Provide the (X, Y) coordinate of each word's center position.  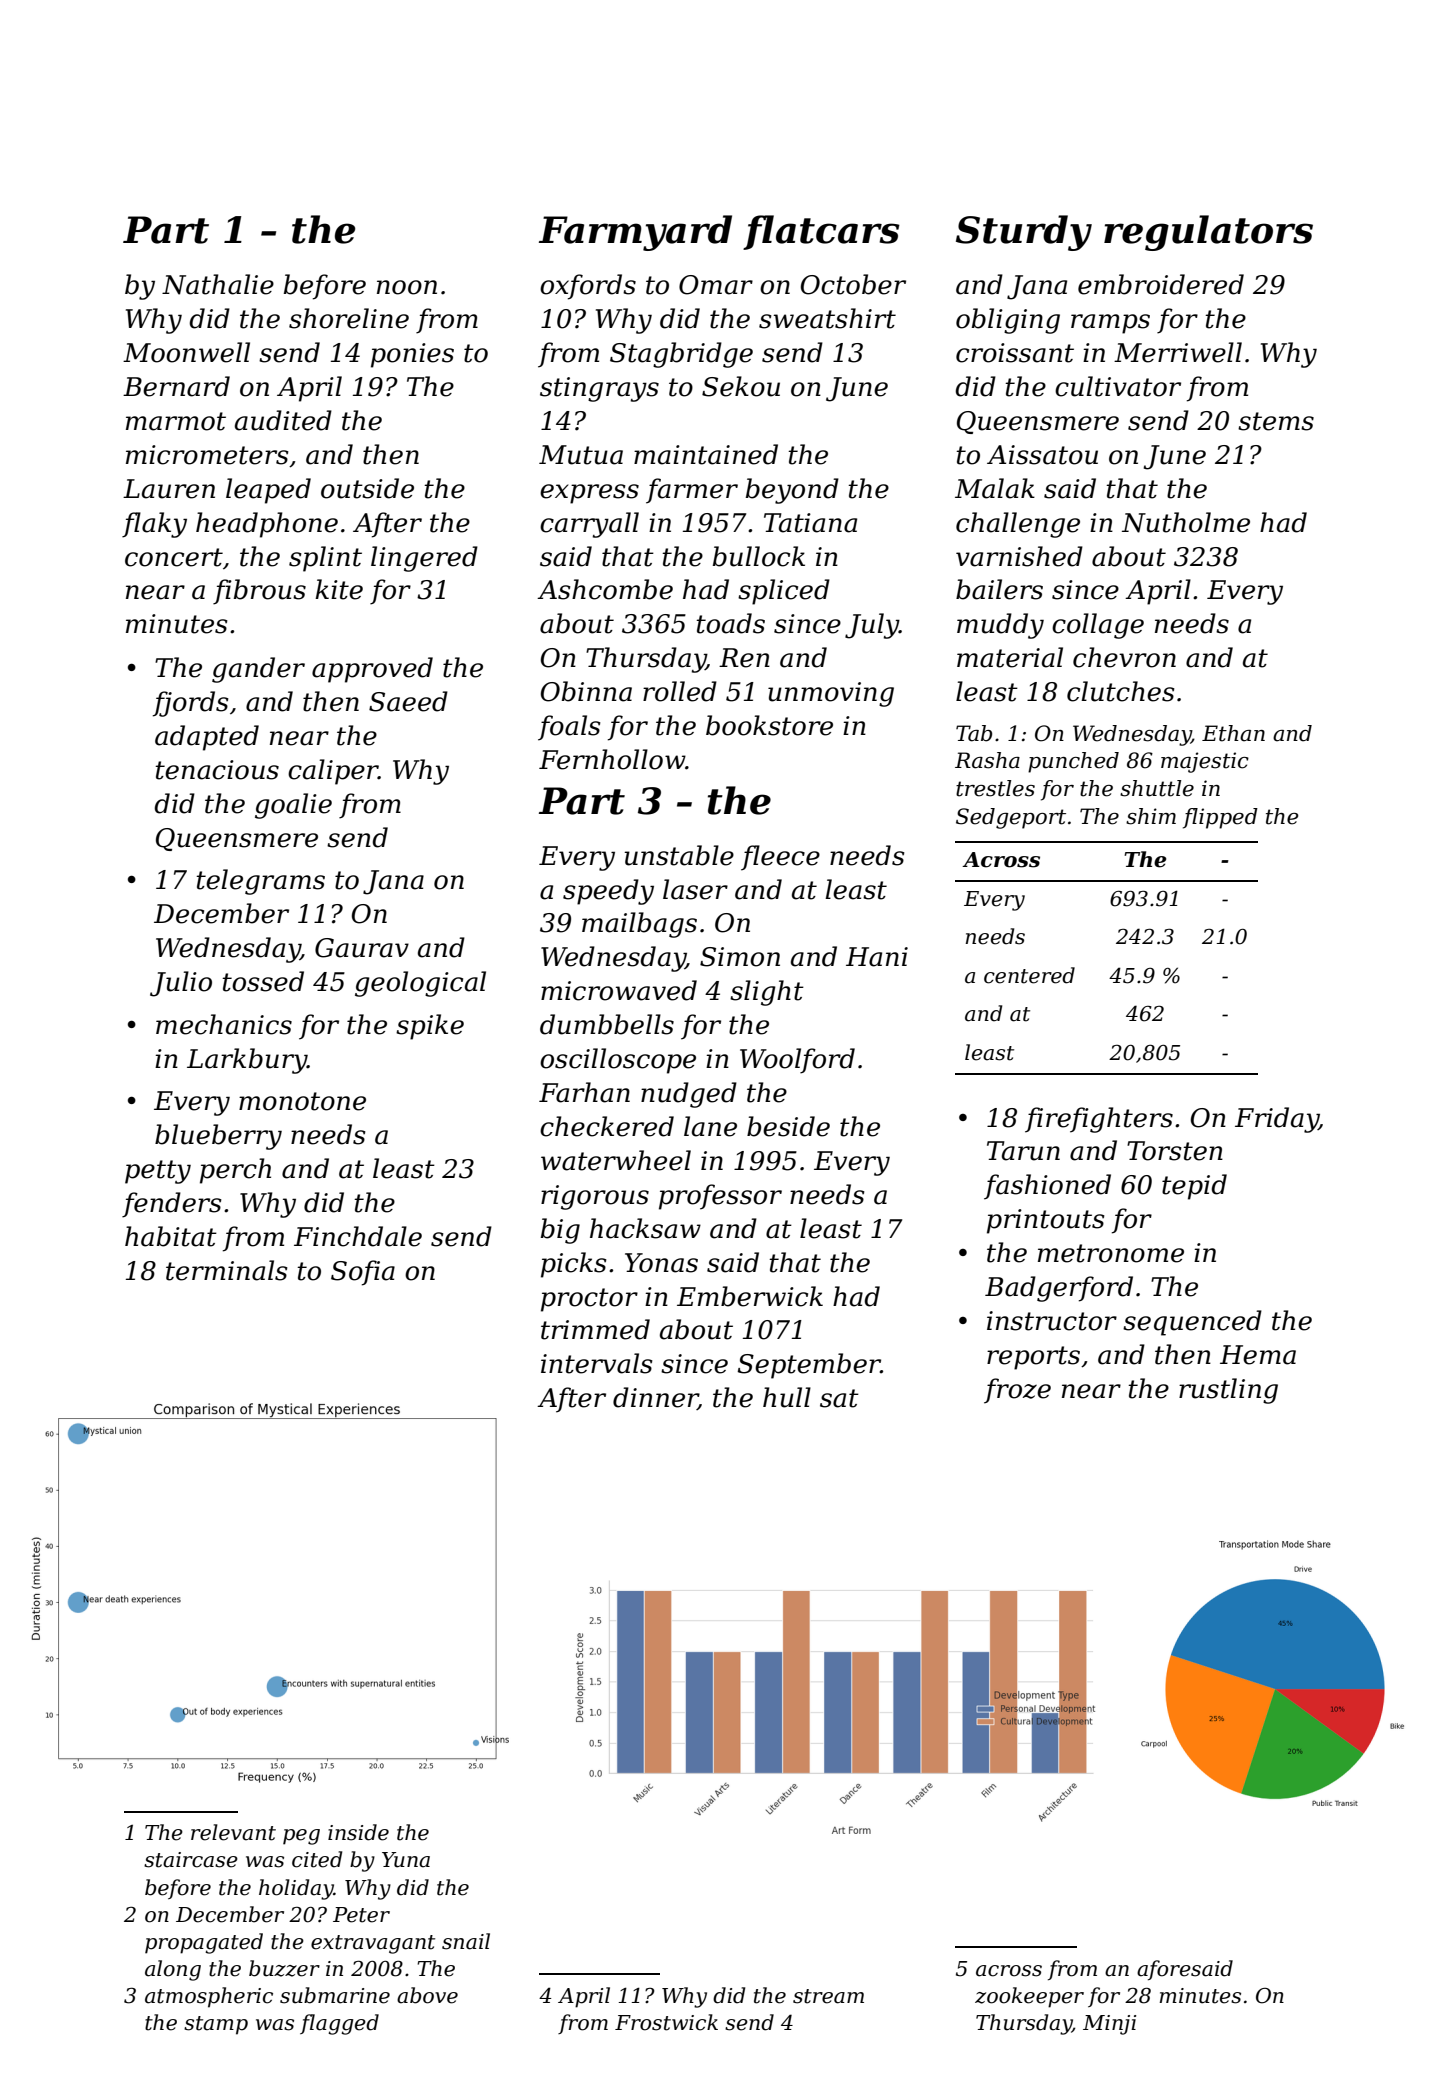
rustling (1228, 1391)
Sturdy (1024, 233)
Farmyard (635, 233)
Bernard (176, 386)
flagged (339, 2024)
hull (787, 1397)
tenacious (217, 770)
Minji (1109, 2025)
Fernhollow (612, 759)
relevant (233, 1832)
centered (1029, 975)
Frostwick (666, 2022)
